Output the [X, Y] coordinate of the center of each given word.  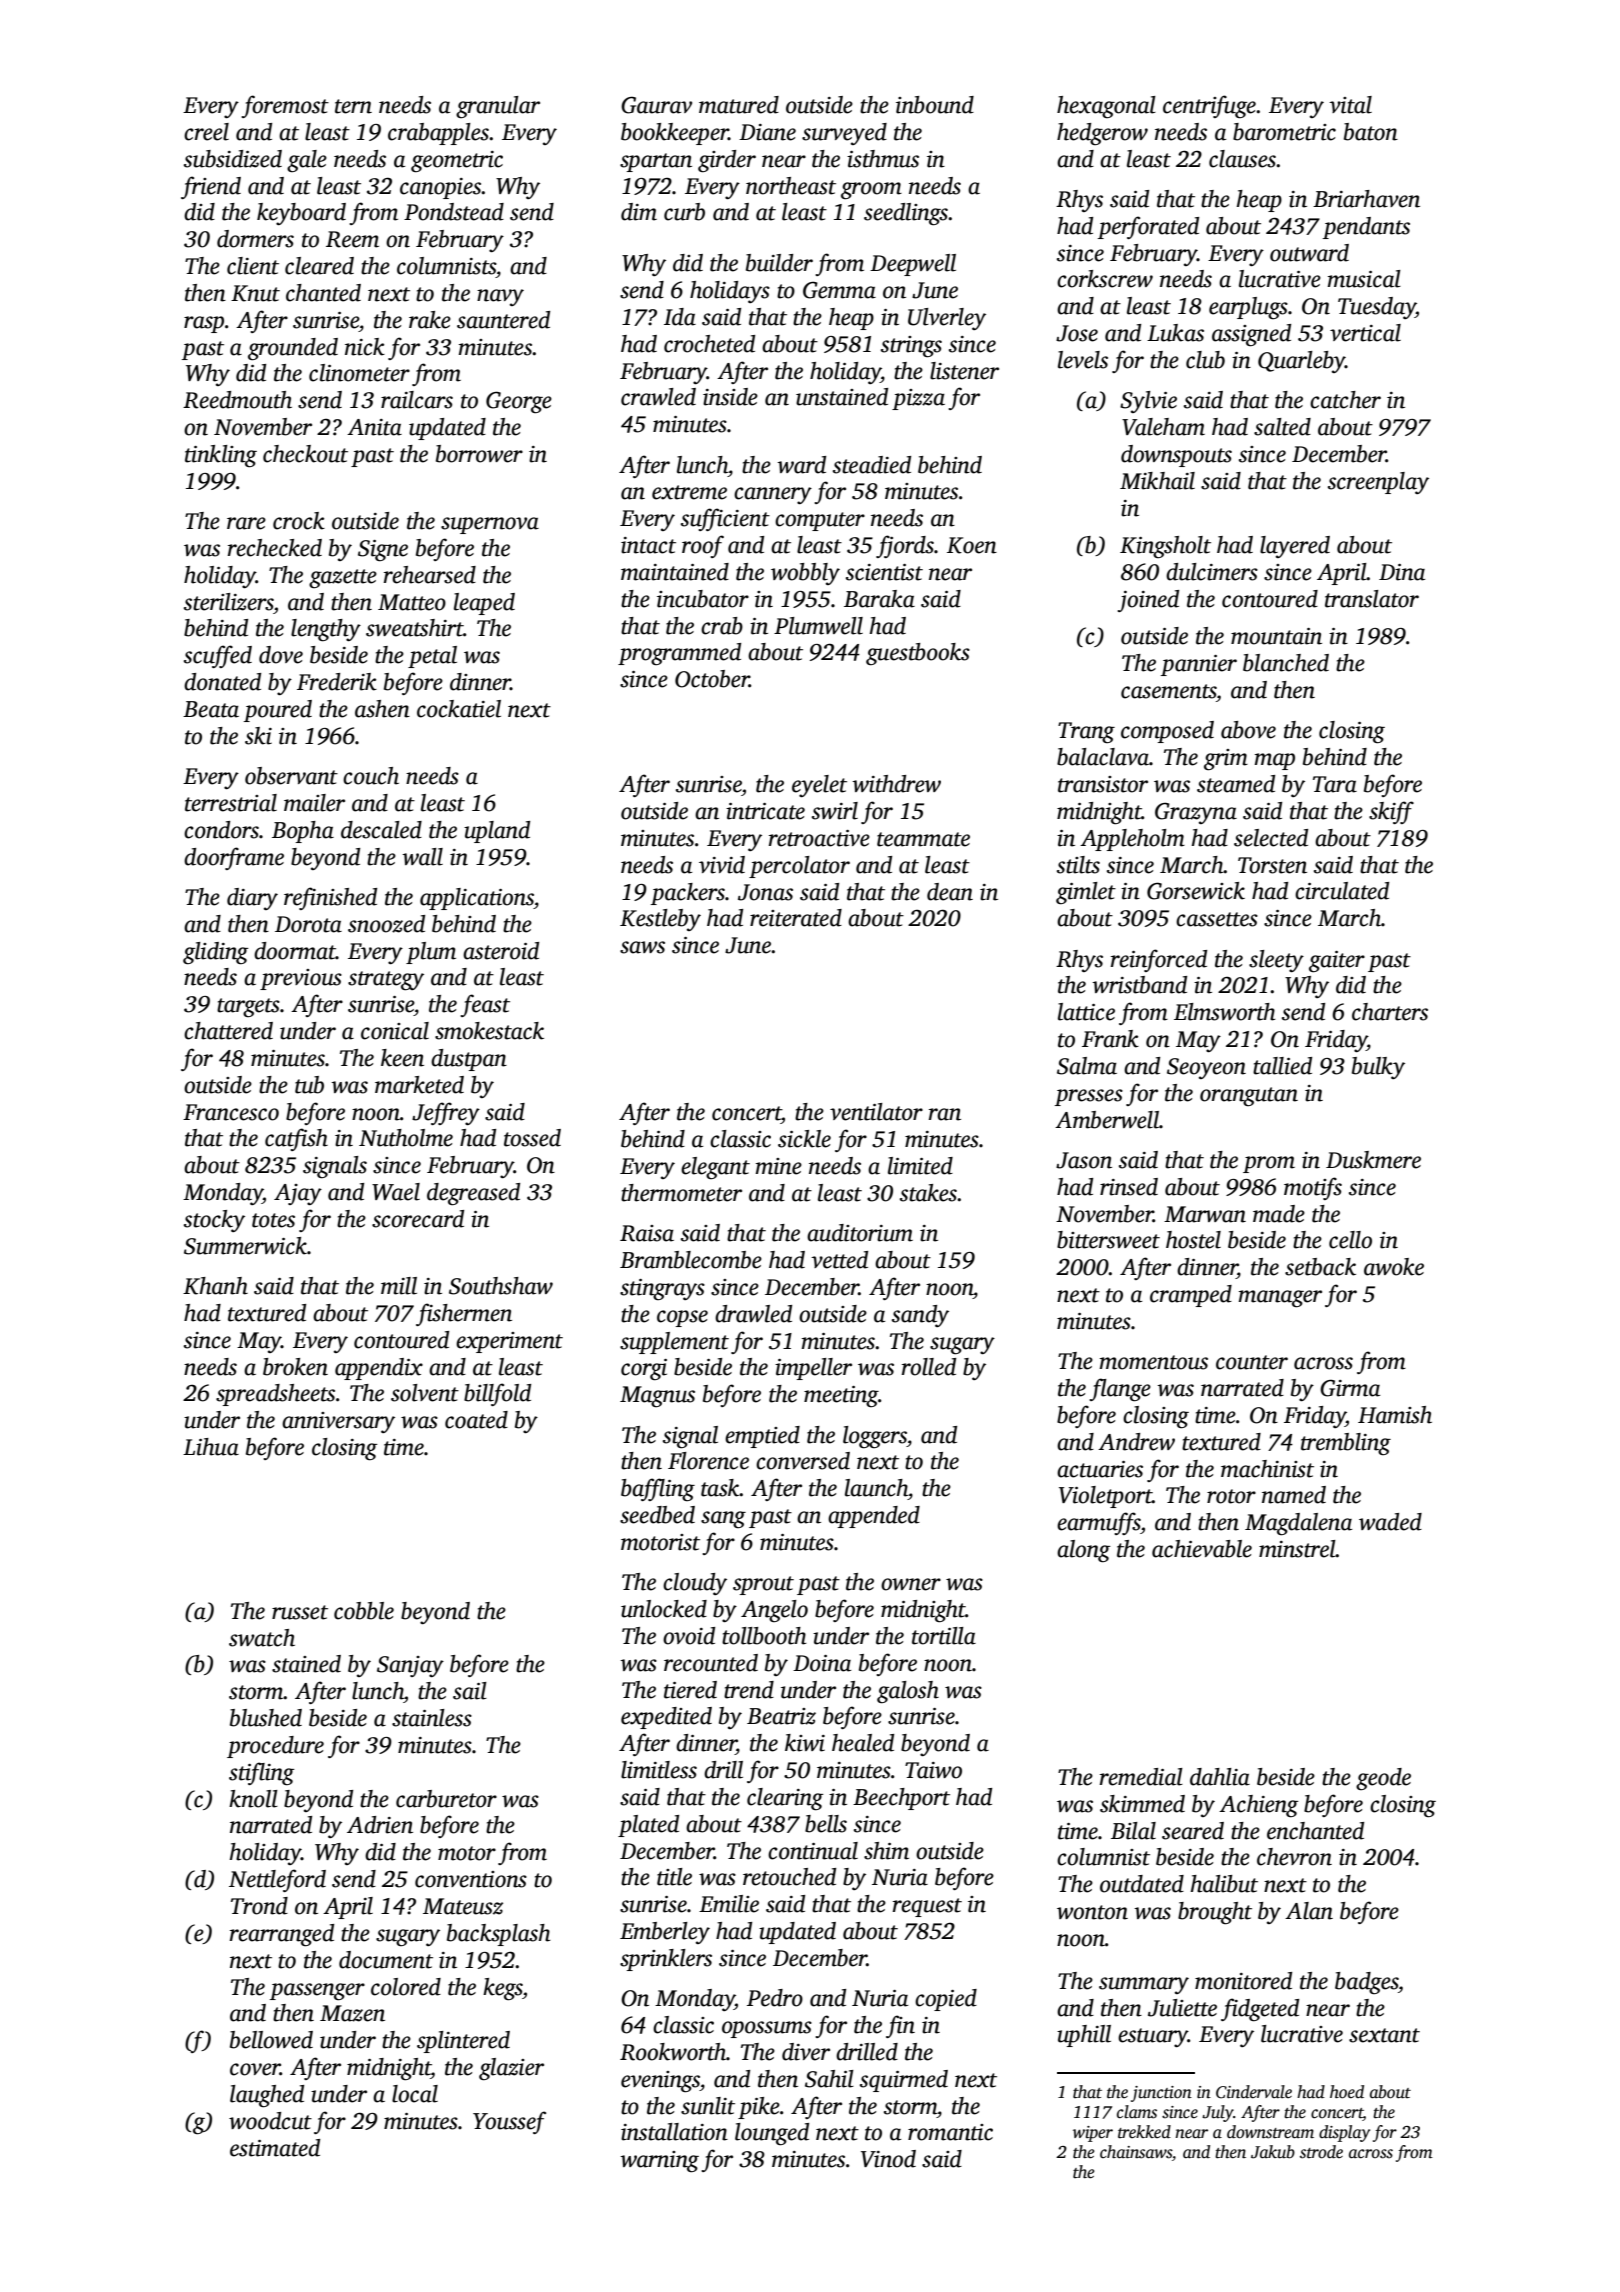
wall [422, 857]
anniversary [338, 1422]
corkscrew [1105, 279]
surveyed [844, 134]
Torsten [1272, 865]
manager [1280, 1299]
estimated [275, 2148]
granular [498, 107]
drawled [753, 1314]
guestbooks [918, 654]
